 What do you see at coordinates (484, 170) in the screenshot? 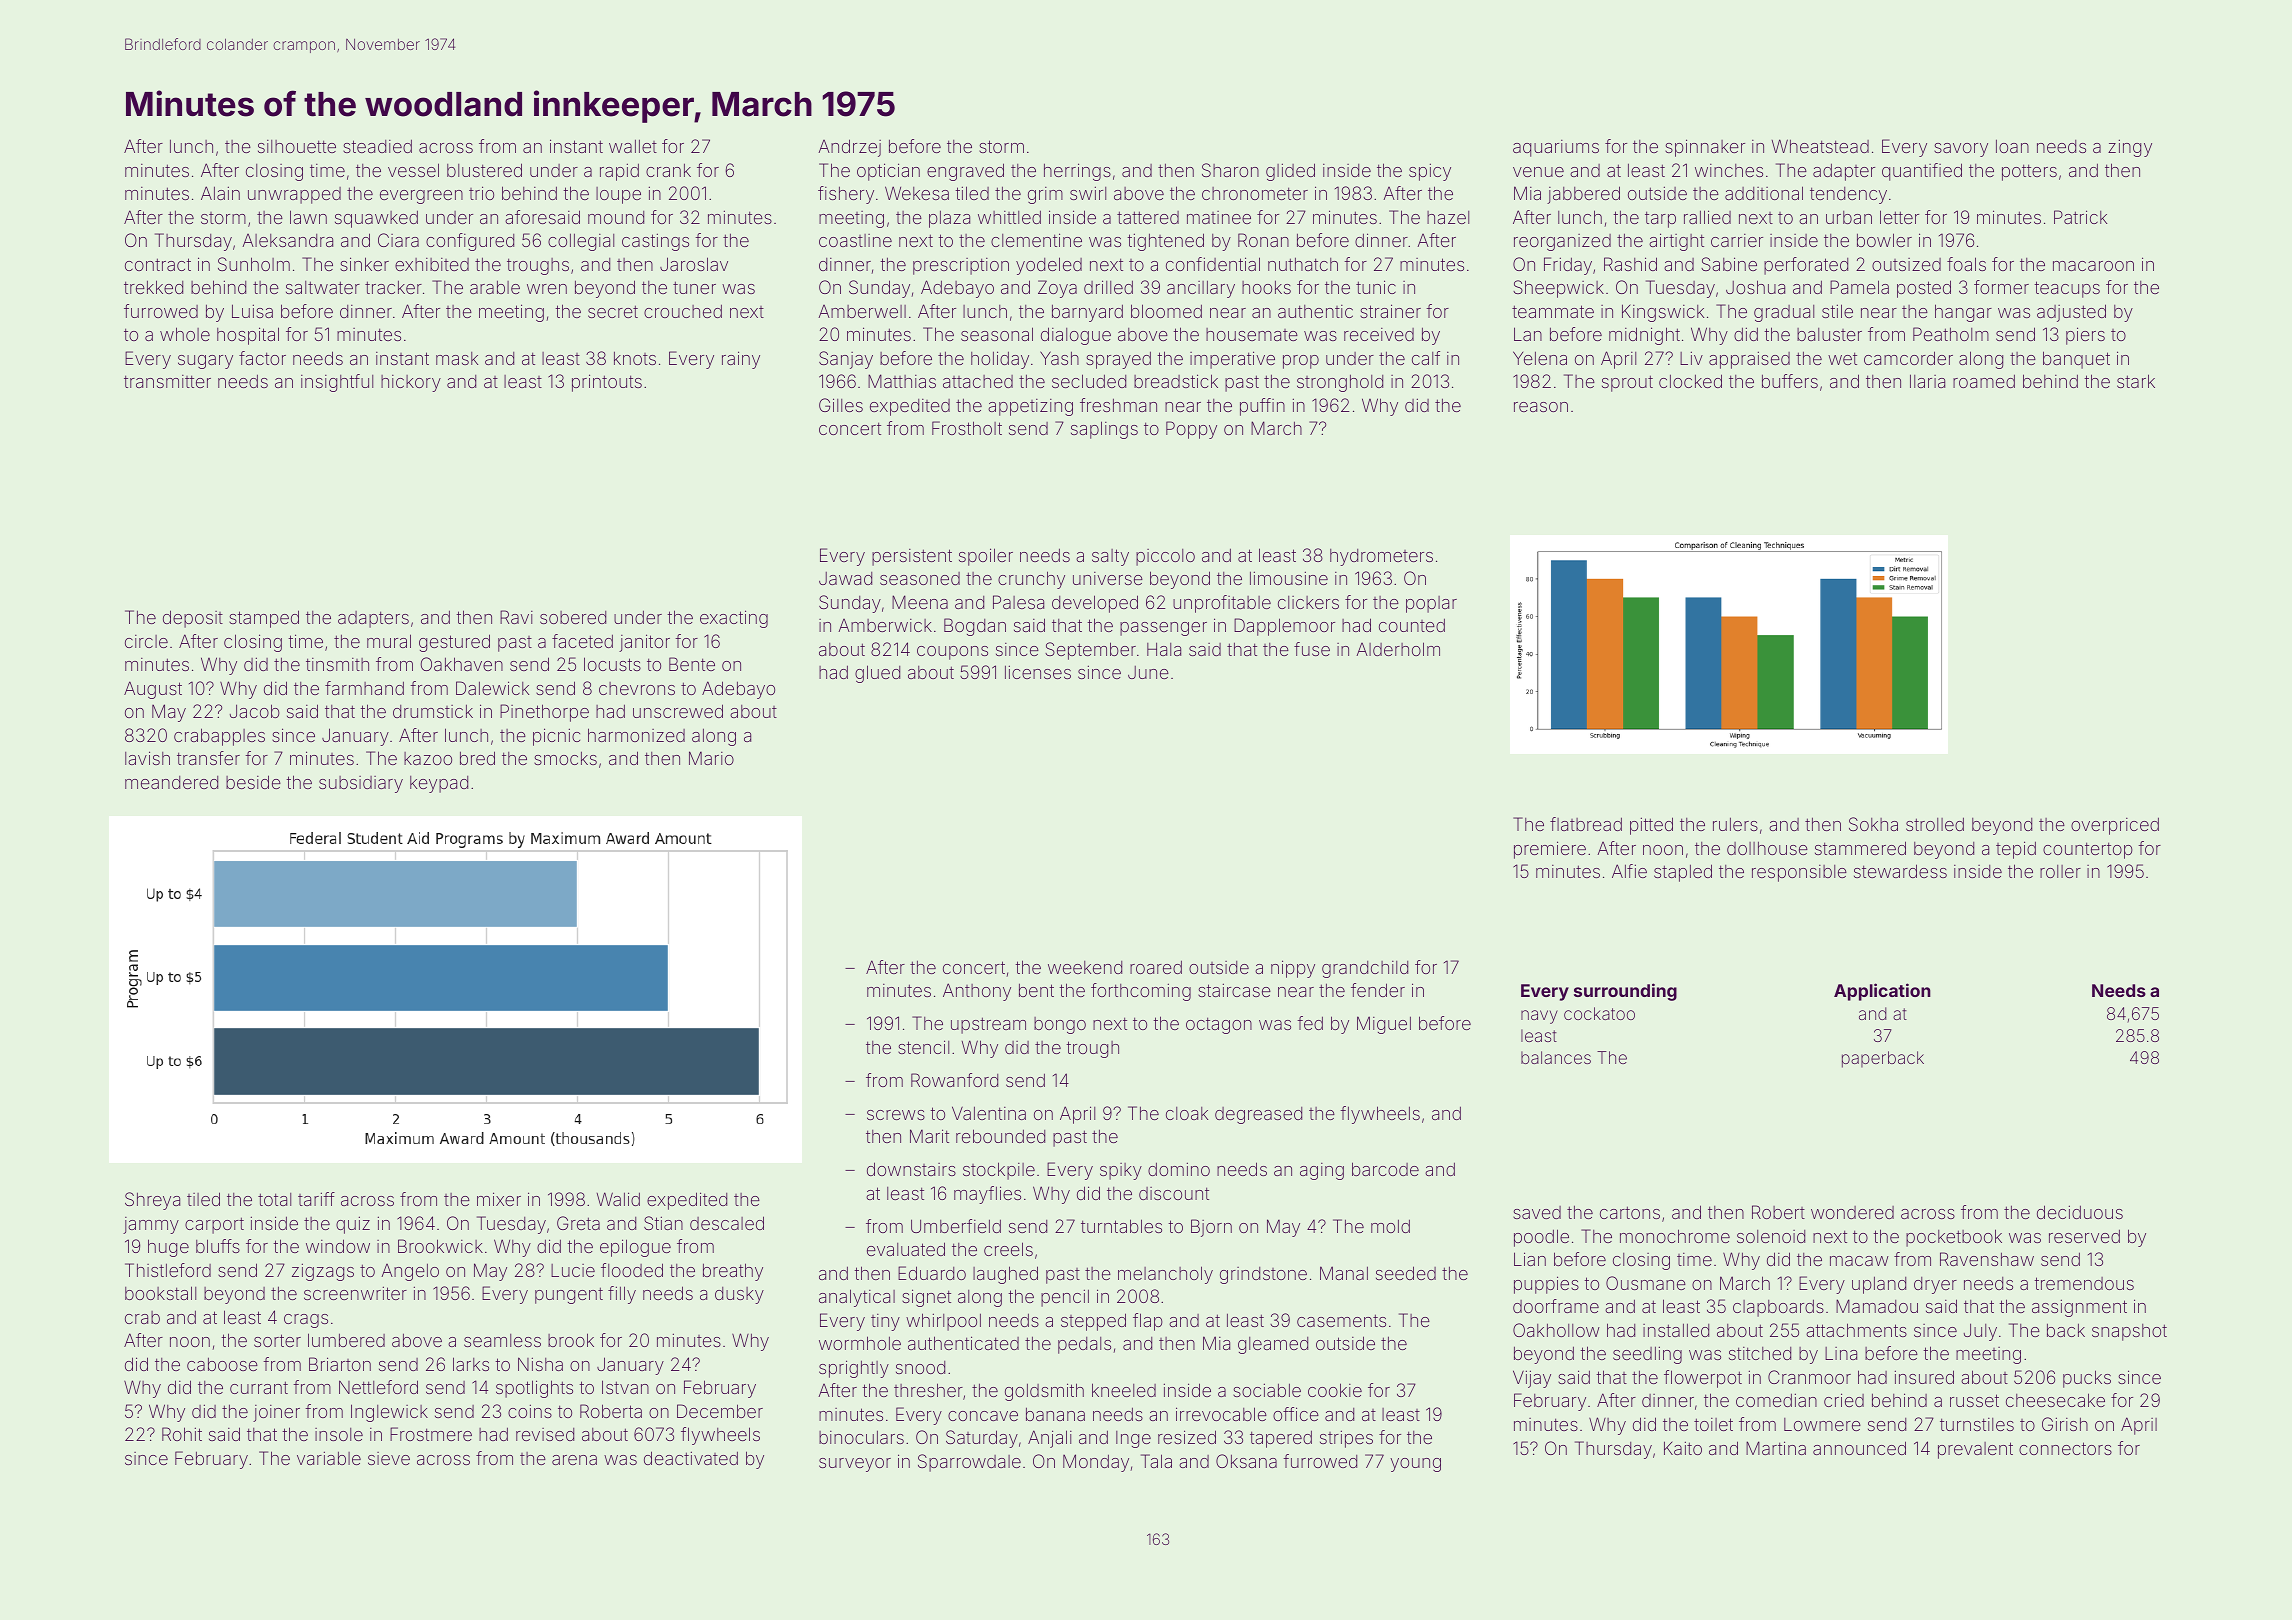
I see `blustered` at bounding box center [484, 170].
